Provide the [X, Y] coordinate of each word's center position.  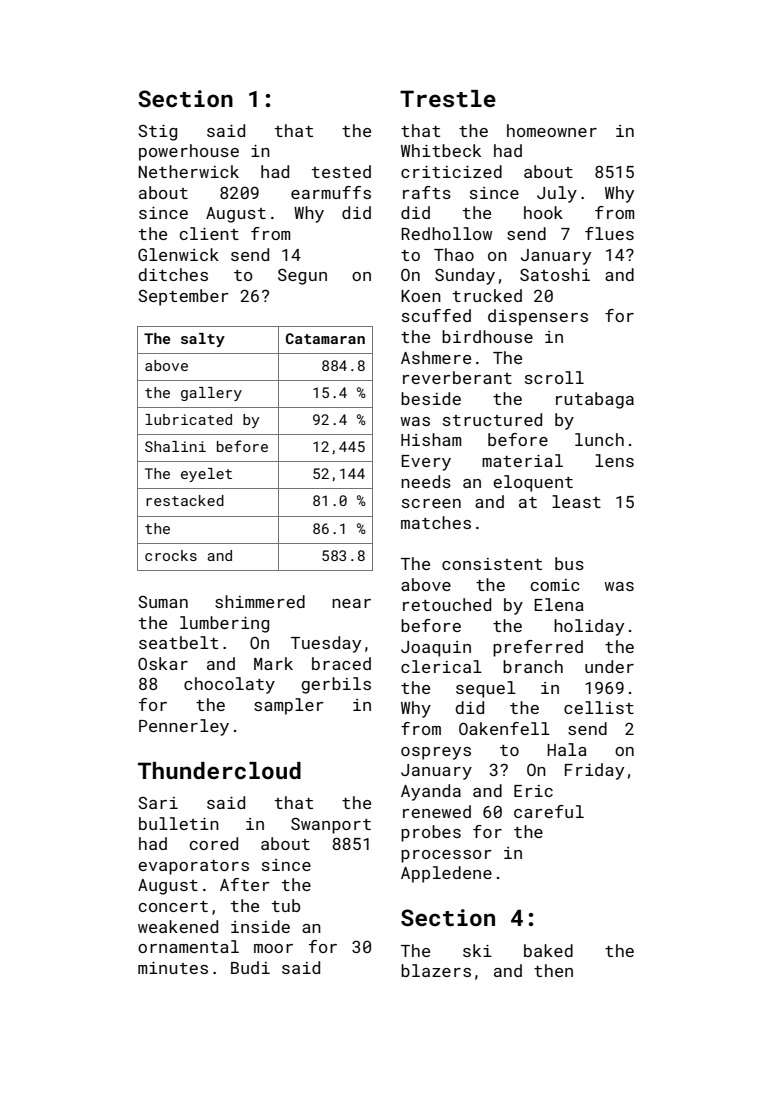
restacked [185, 500]
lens [614, 460]
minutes [173, 968]
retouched [447, 604]
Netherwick [189, 171]
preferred [538, 648]
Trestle [448, 98]
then [553, 970]
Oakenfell [504, 728]
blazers [436, 970]
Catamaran [325, 338]
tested [341, 171]
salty [203, 340]
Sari [158, 803]
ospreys [436, 753]
